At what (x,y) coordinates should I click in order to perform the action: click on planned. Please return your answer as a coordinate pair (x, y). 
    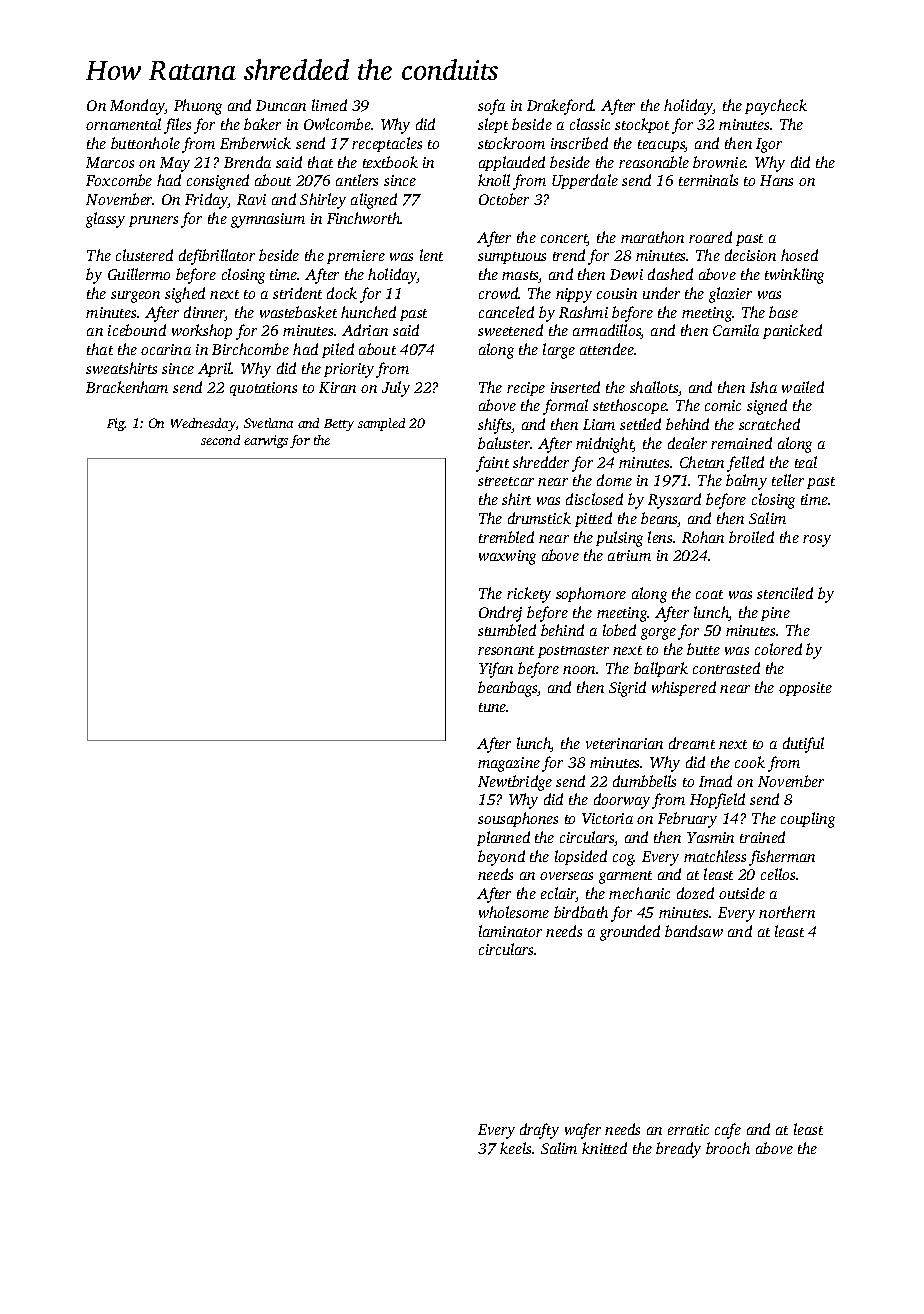
    Looking at the image, I should click on (503, 838).
